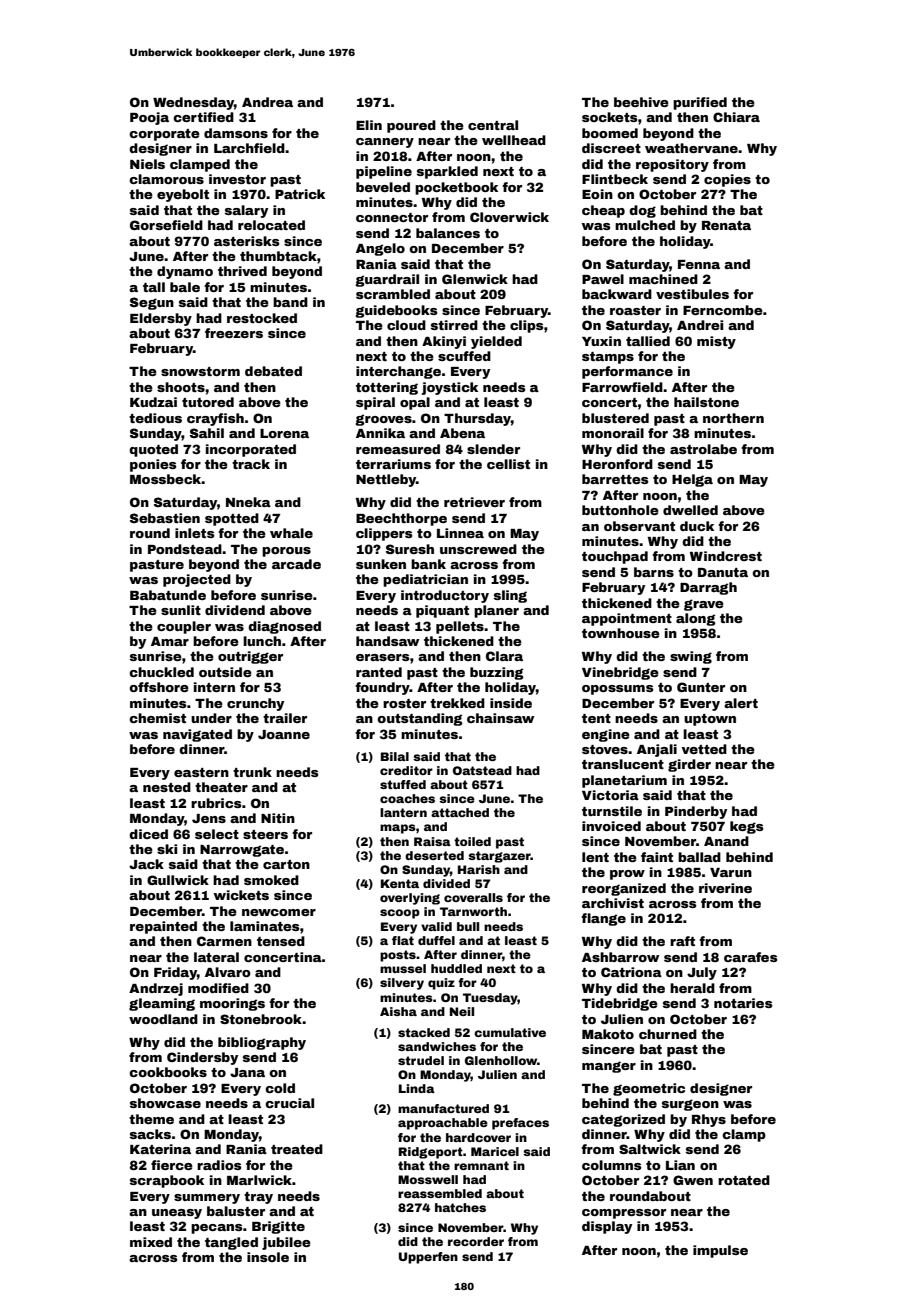 The height and width of the image is (1316, 908). Describe the element at coordinates (620, 957) in the image. I see `Ashbarrow` at that location.
